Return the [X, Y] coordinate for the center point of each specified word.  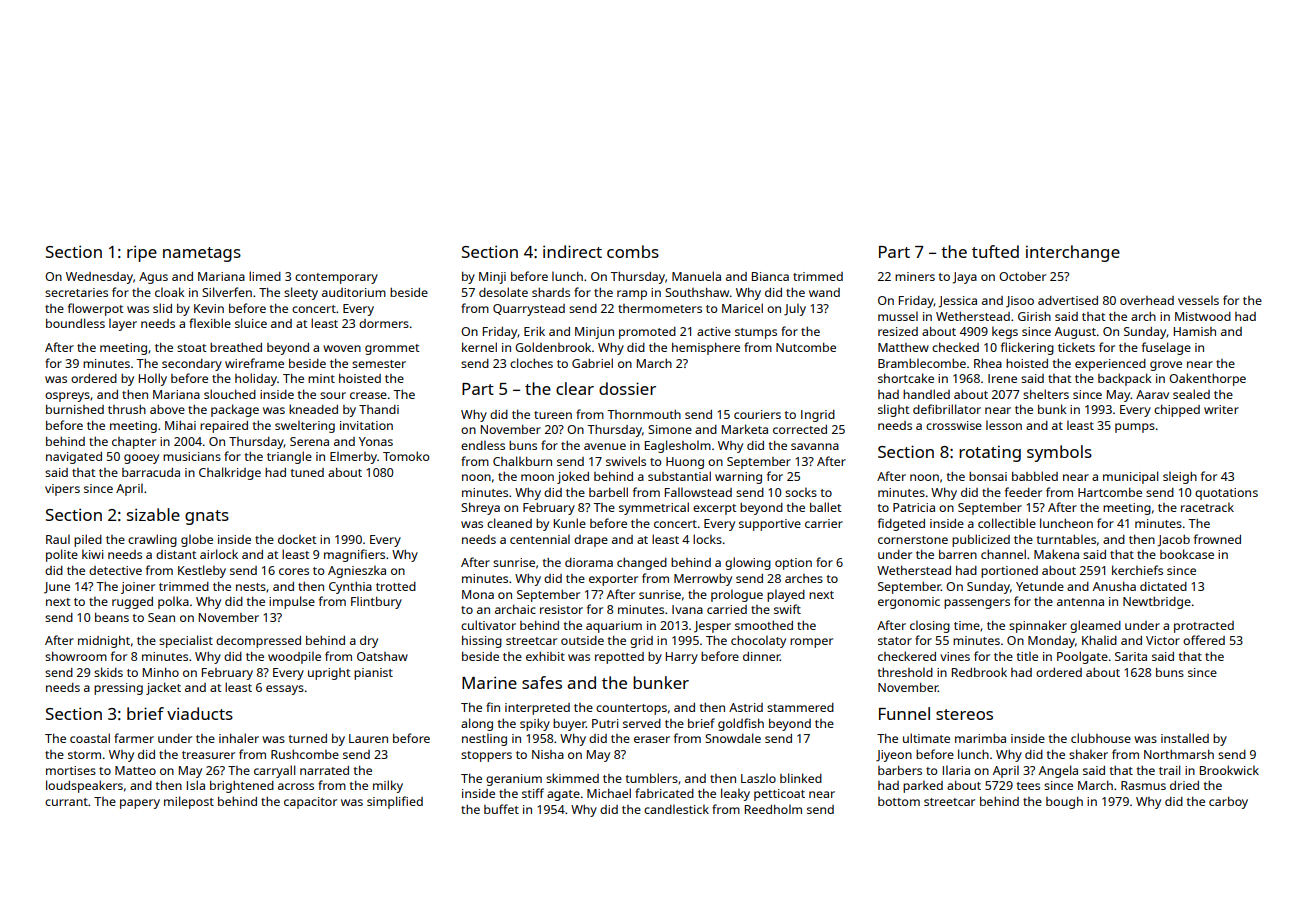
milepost [189, 802]
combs [633, 251]
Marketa [745, 429]
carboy [1228, 803]
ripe [142, 253]
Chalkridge [230, 473]
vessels [1198, 300]
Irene [1002, 378]
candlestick [676, 809]
